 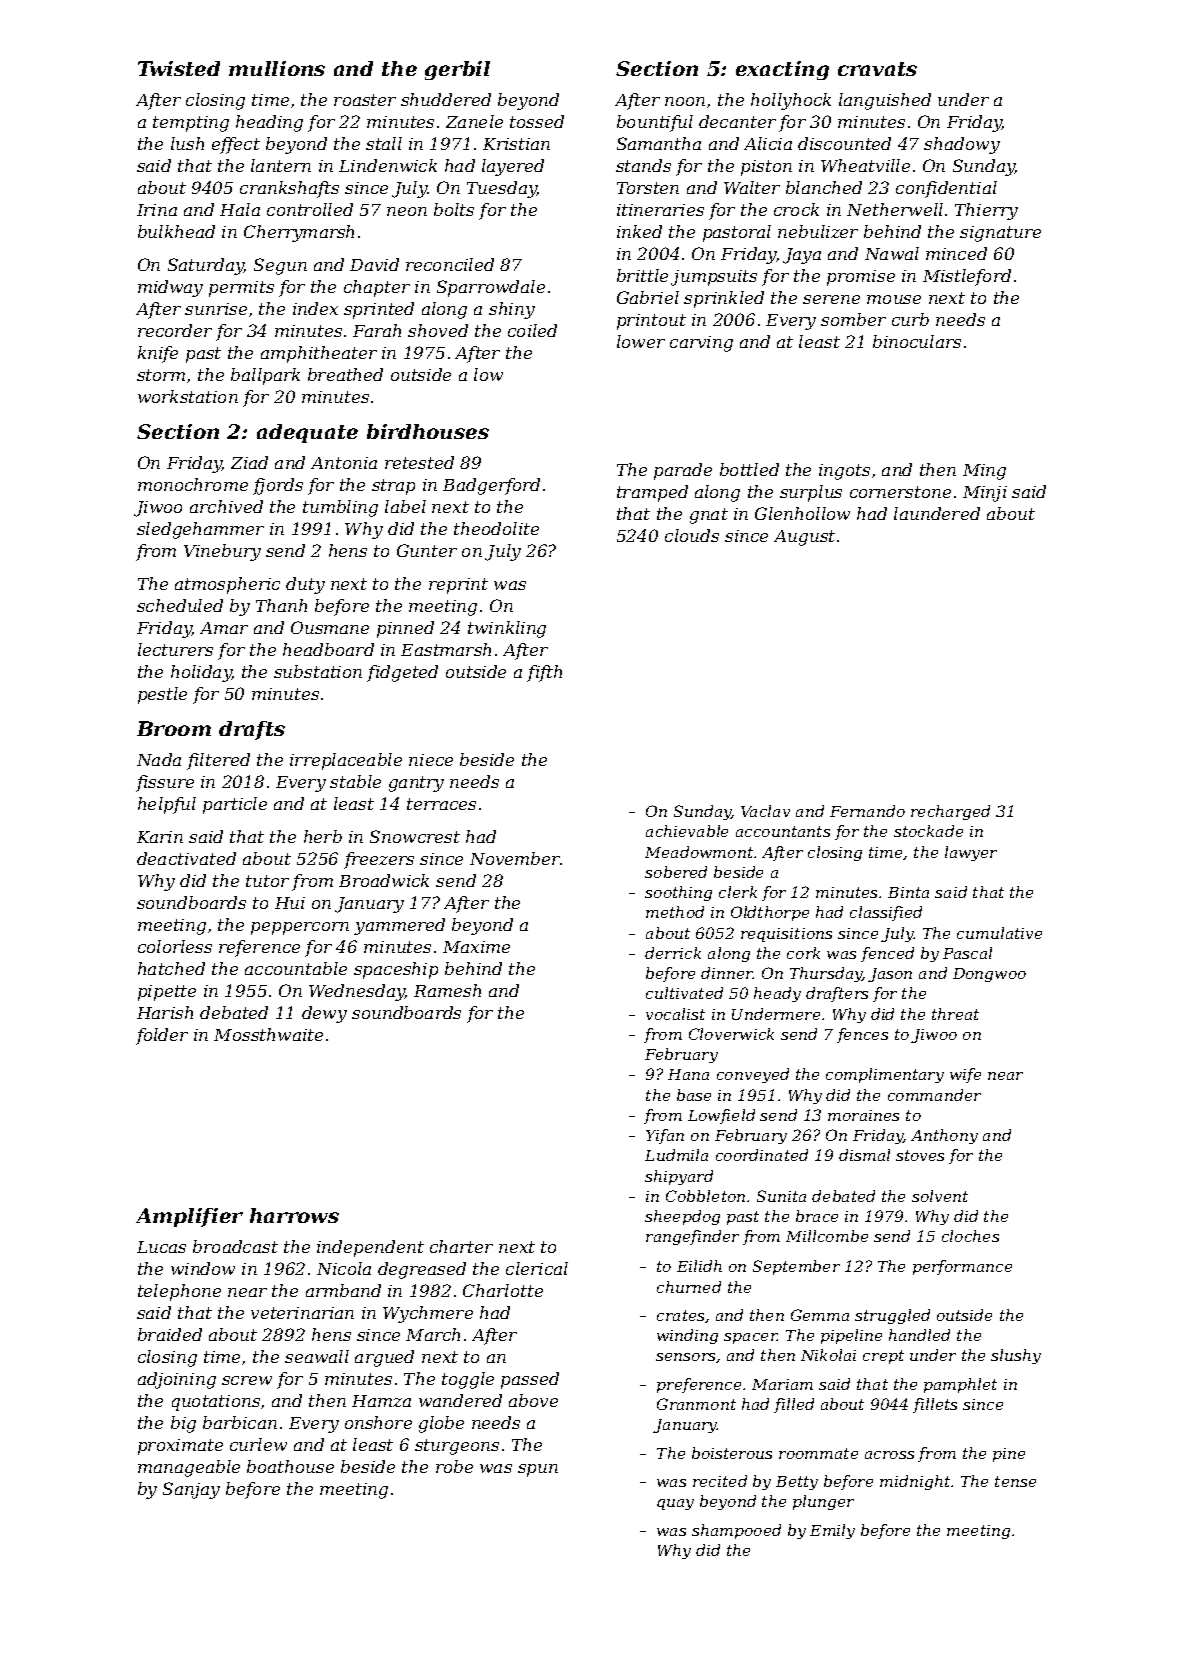 What do you see at coordinates (515, 858) in the screenshot?
I see `November` at bounding box center [515, 858].
